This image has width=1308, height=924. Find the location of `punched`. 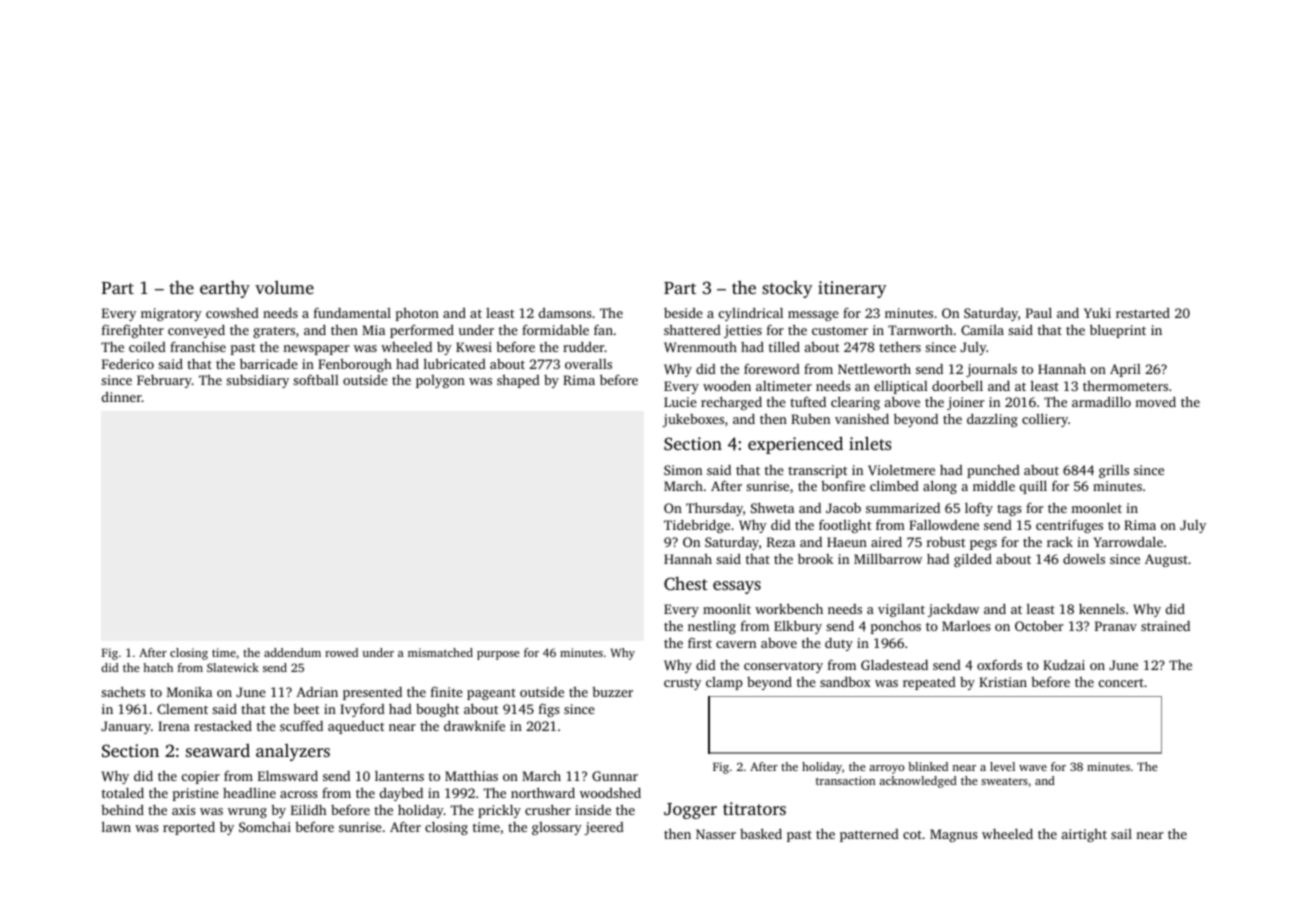

punched is located at coordinates (993, 471).
